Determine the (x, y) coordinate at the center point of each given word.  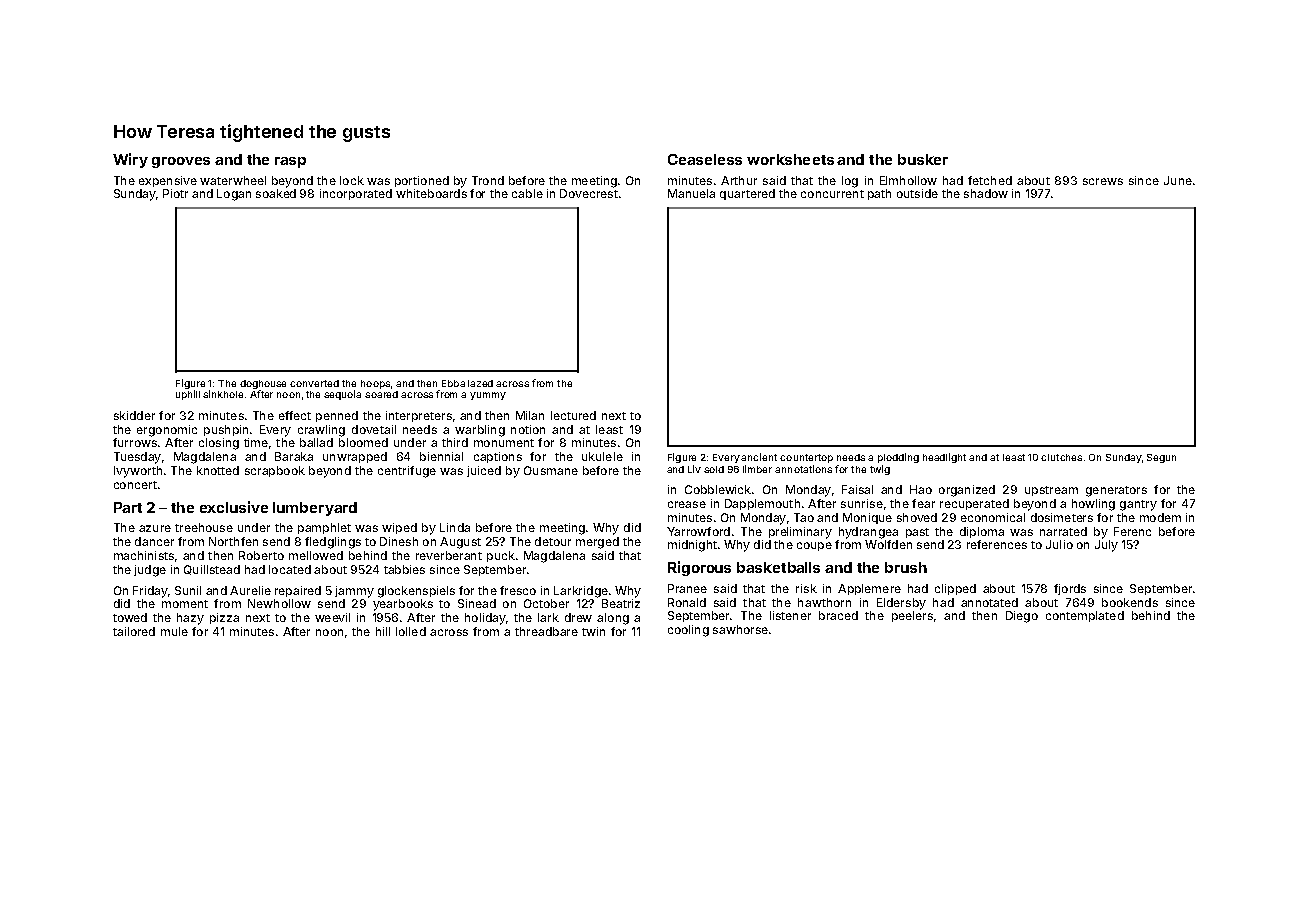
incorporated (356, 194)
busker (923, 159)
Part (128, 507)
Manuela (691, 193)
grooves (181, 162)
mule (174, 631)
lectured (573, 415)
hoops (375, 384)
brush (906, 567)
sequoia (342, 395)
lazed (480, 383)
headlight (944, 458)
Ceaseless (705, 159)
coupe (814, 546)
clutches (1061, 457)
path (879, 194)
